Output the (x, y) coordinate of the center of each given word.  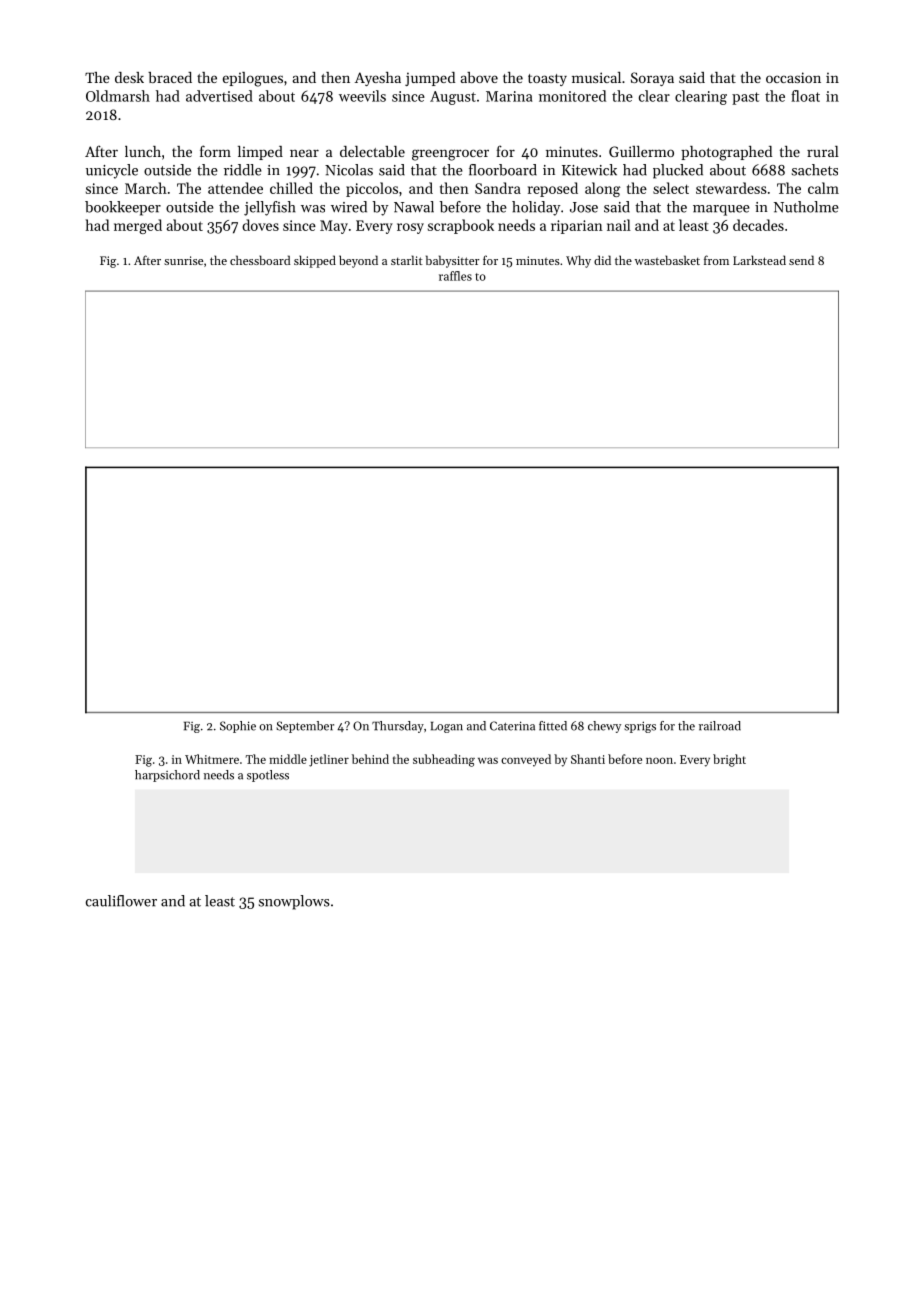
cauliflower (121, 901)
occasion (793, 77)
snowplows (294, 902)
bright (729, 760)
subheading (444, 760)
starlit (407, 260)
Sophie (238, 727)
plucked (678, 171)
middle (288, 759)
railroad (720, 726)
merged (138, 226)
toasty (547, 80)
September (305, 727)
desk (129, 77)
